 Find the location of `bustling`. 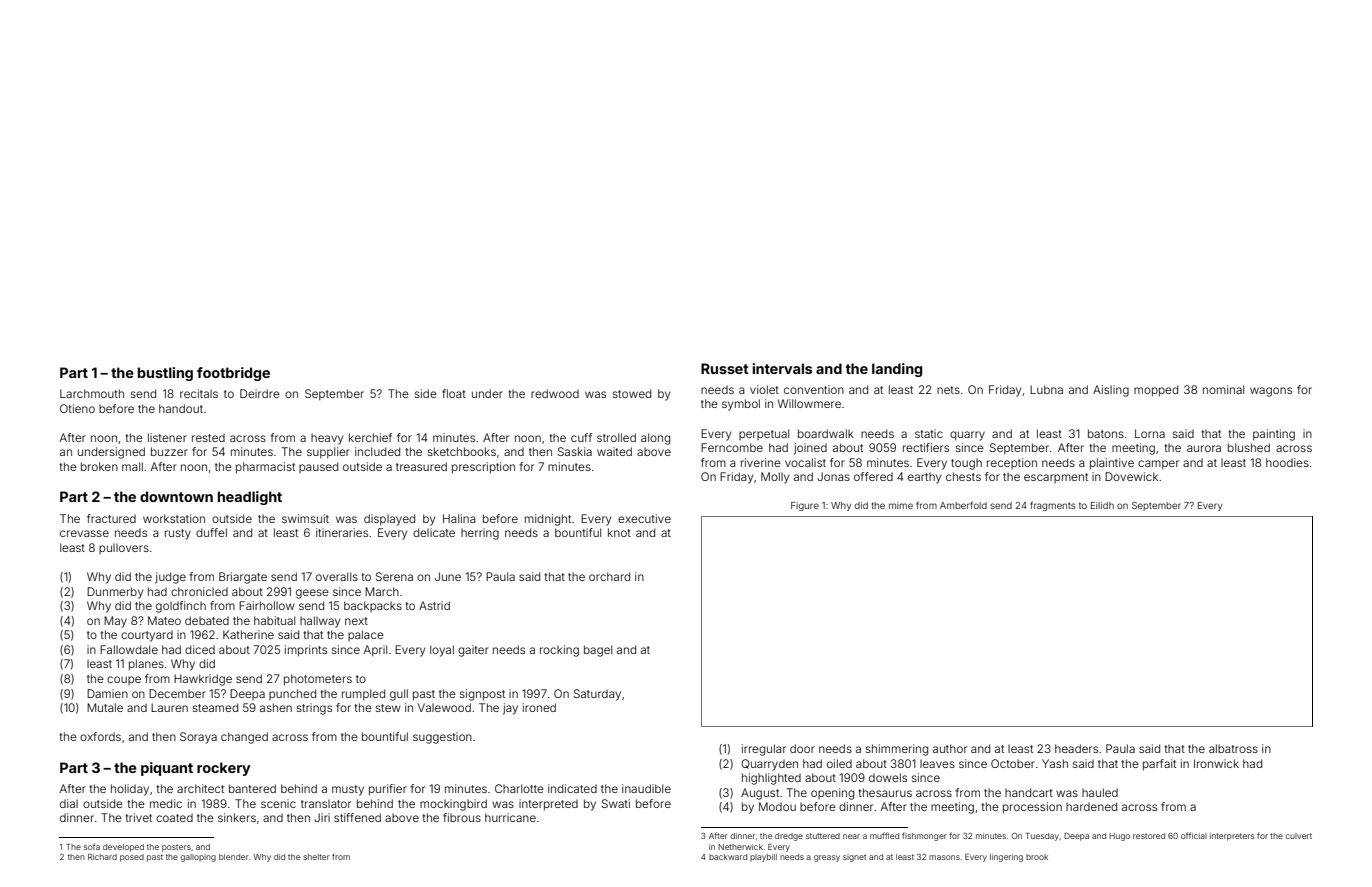

bustling is located at coordinates (165, 374).
